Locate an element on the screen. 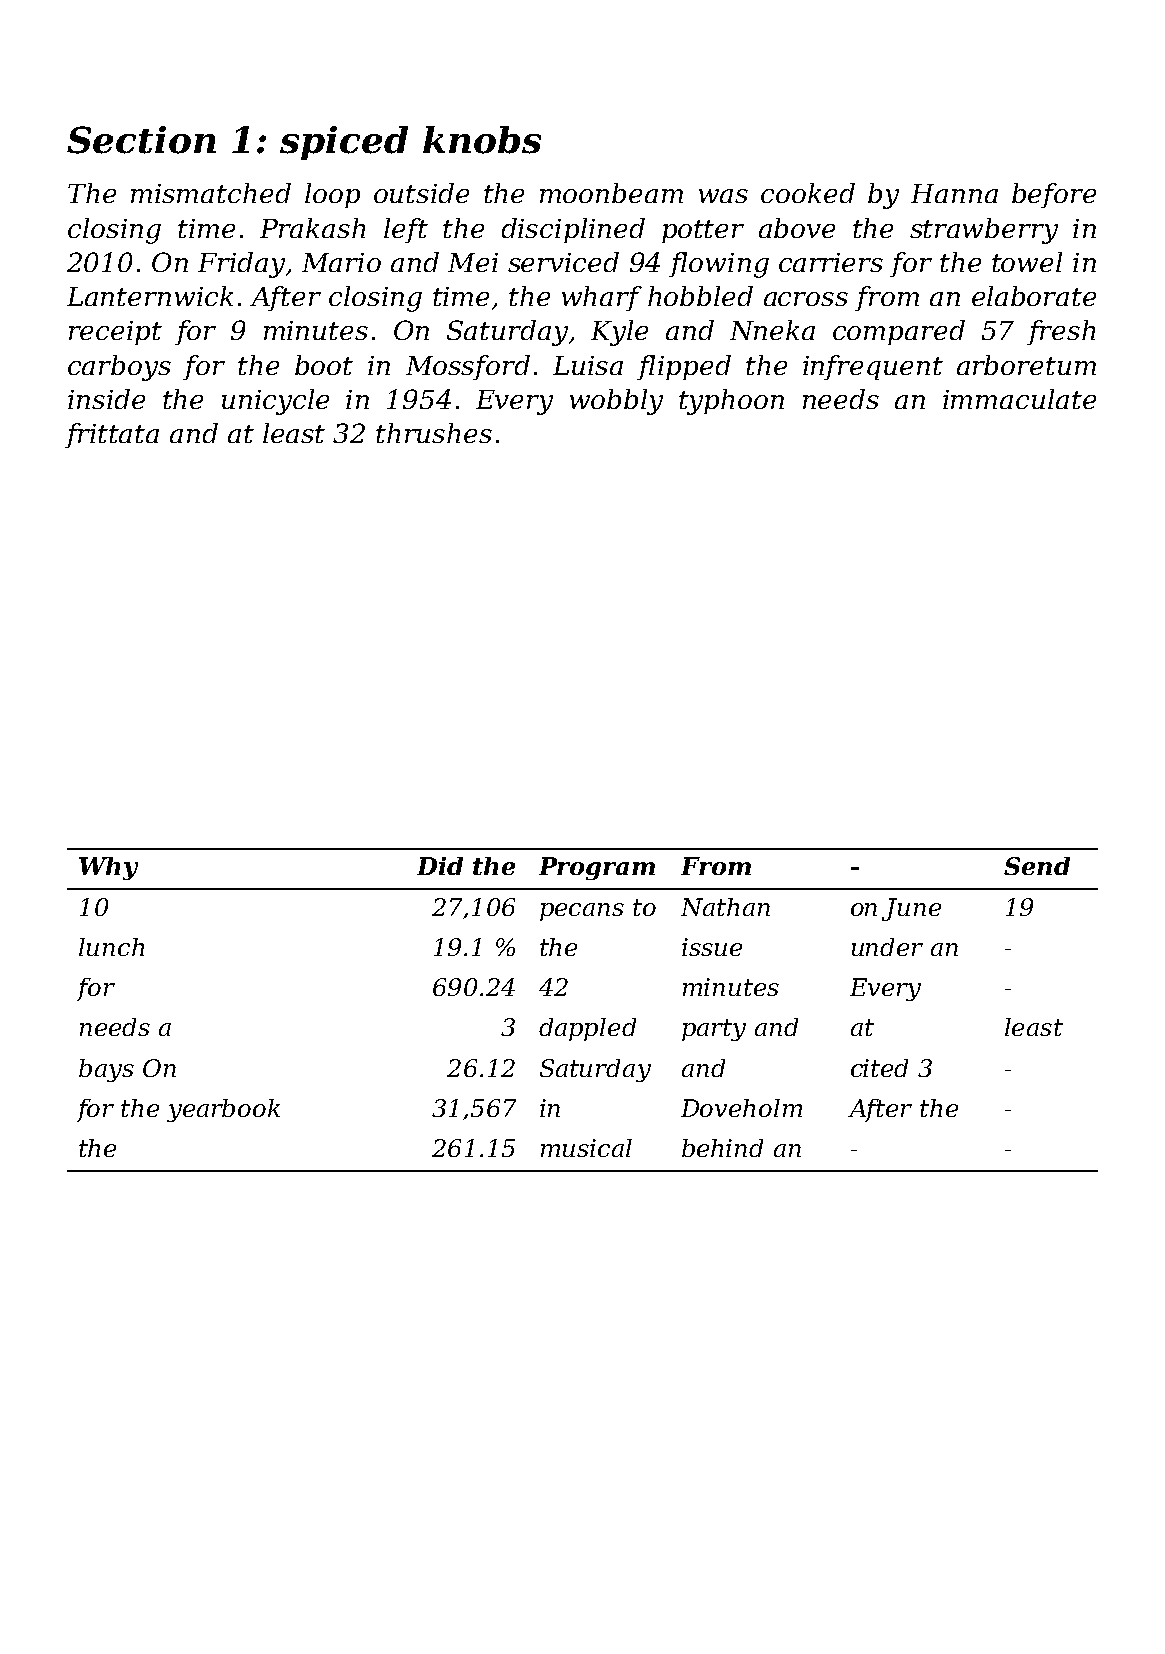 Image resolution: width=1165 pixels, height=1654 pixels. moonbeam is located at coordinates (611, 193).
